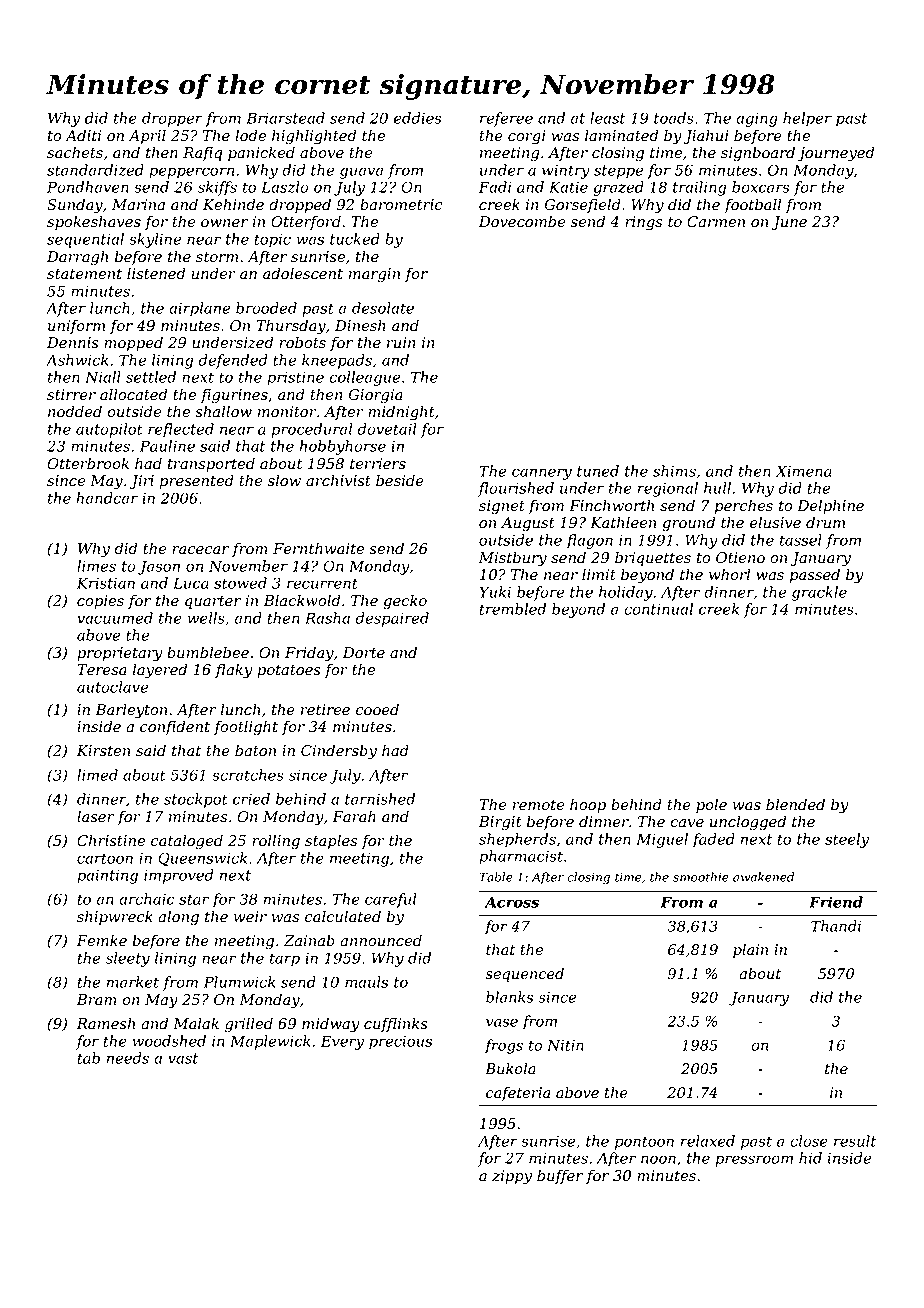  What do you see at coordinates (172, 119) in the screenshot?
I see `dropper` at bounding box center [172, 119].
